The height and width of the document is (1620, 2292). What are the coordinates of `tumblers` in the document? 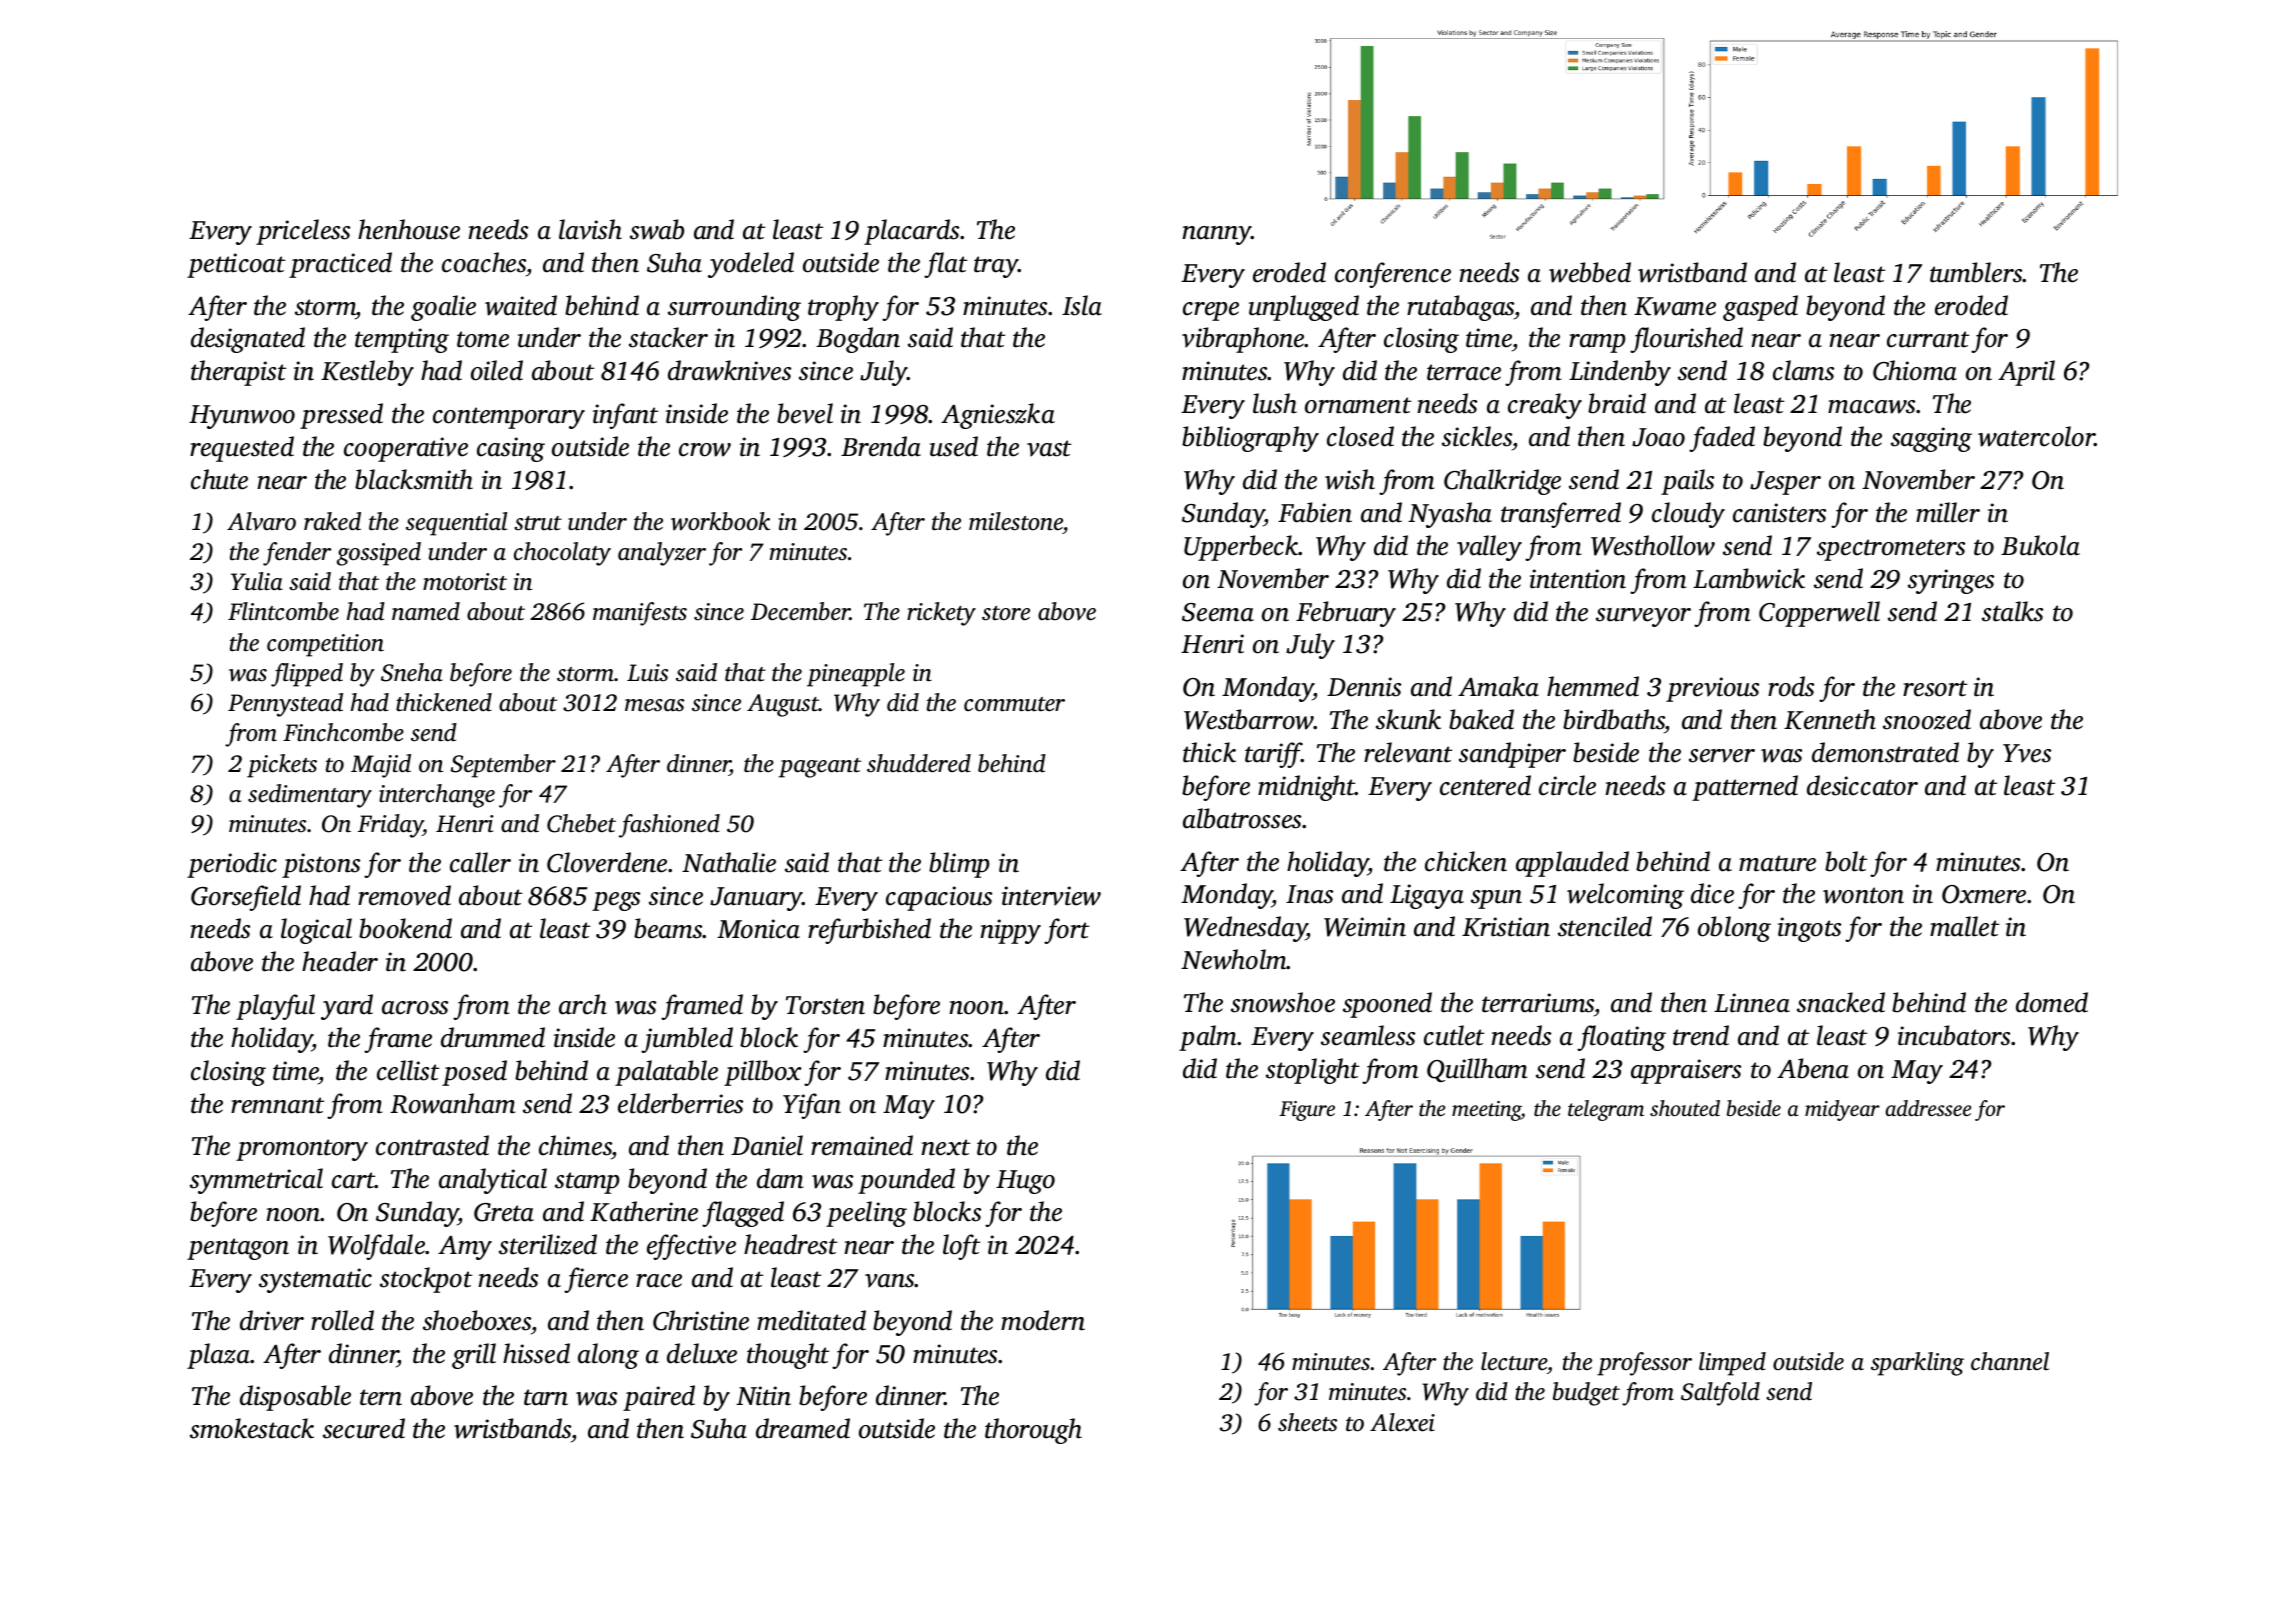 It's located at (1976, 272).
